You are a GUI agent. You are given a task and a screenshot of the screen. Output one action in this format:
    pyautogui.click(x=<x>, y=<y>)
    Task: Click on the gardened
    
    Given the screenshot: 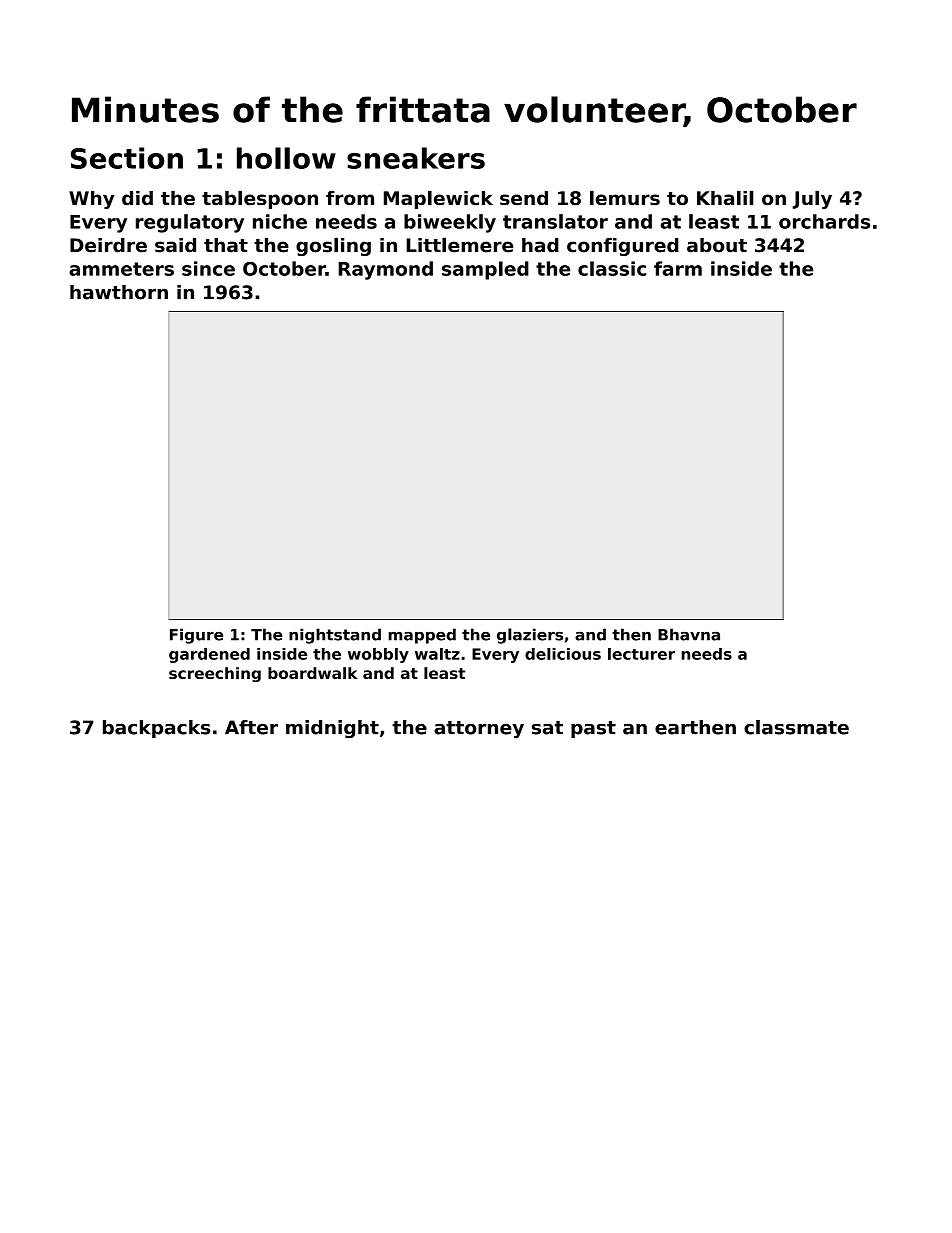 What is the action you would take?
    pyautogui.click(x=209, y=655)
